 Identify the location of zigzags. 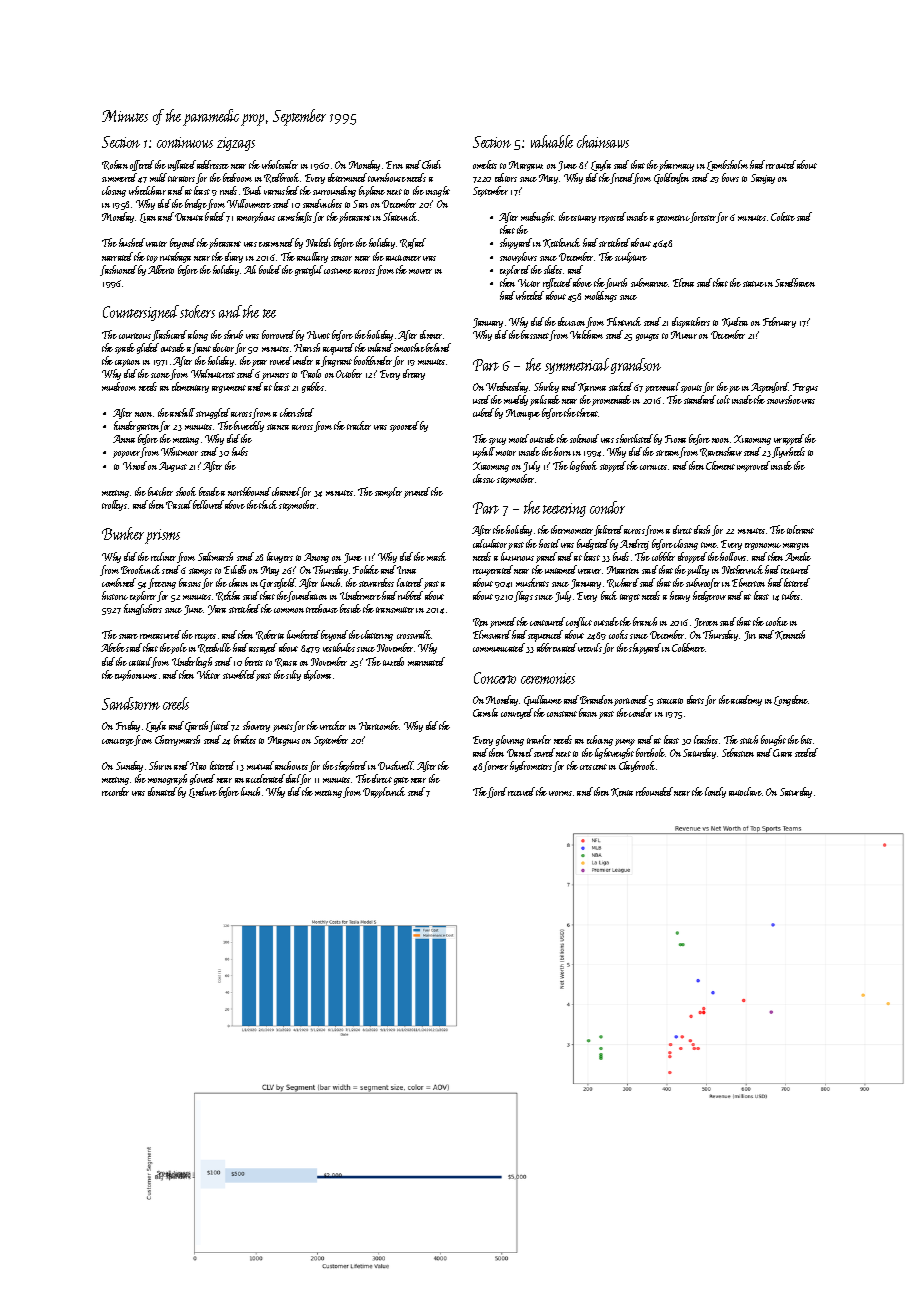
(236, 144).
